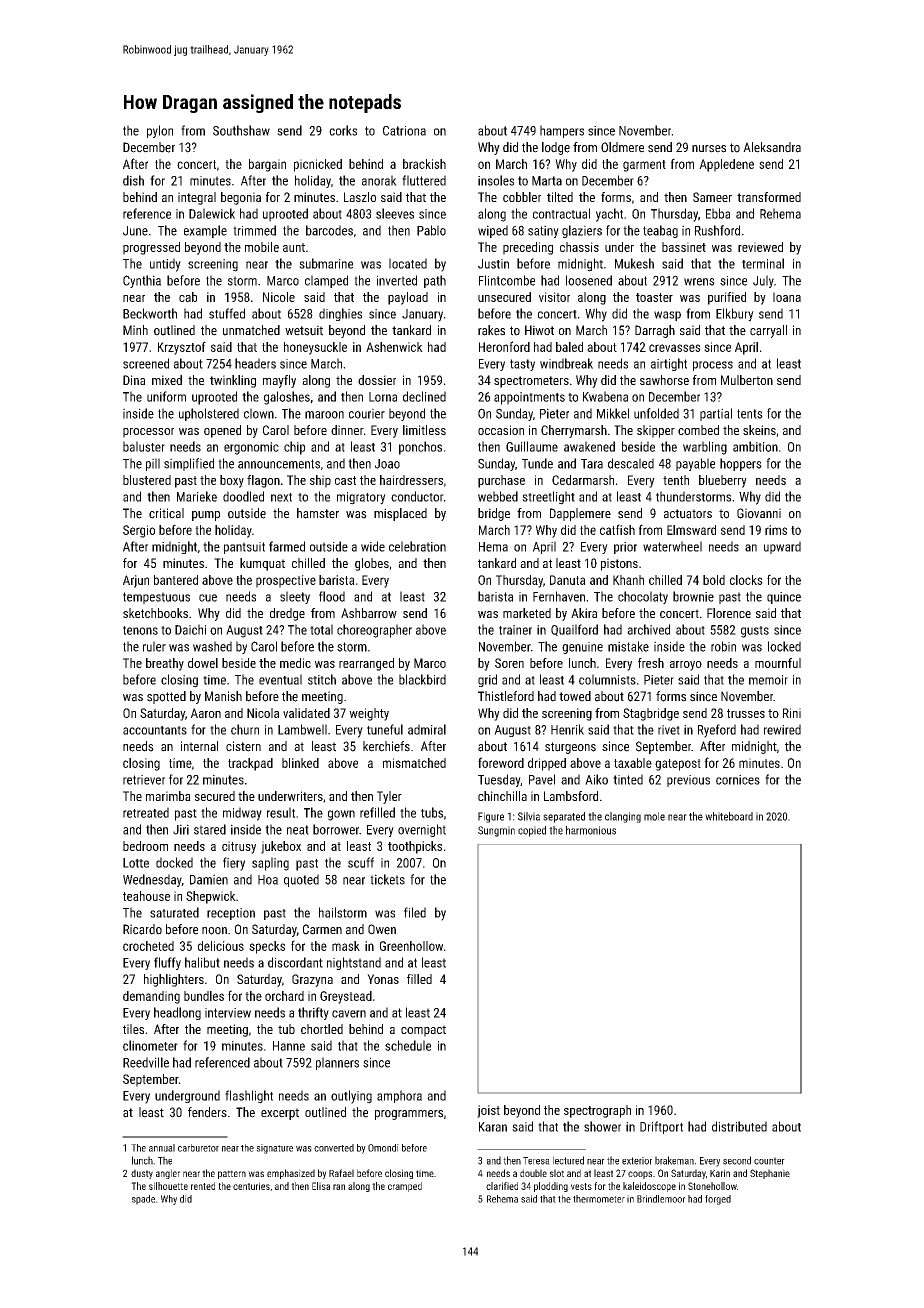  Describe the element at coordinates (408, 298) in the image. I see `payload` at that location.
